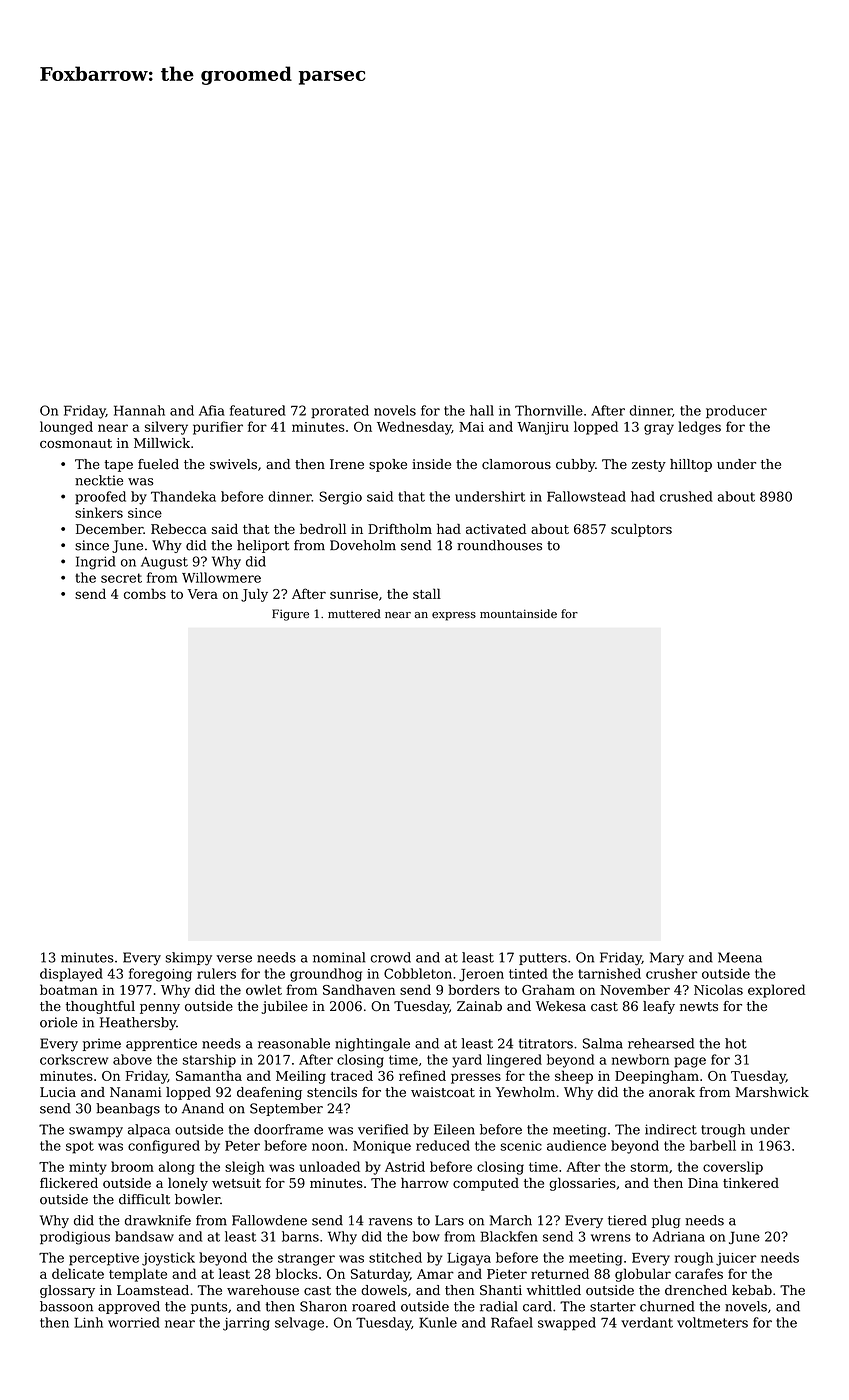 The width and height of the screenshot is (849, 1400). What do you see at coordinates (549, 410) in the screenshot?
I see `Thornville` at bounding box center [549, 410].
